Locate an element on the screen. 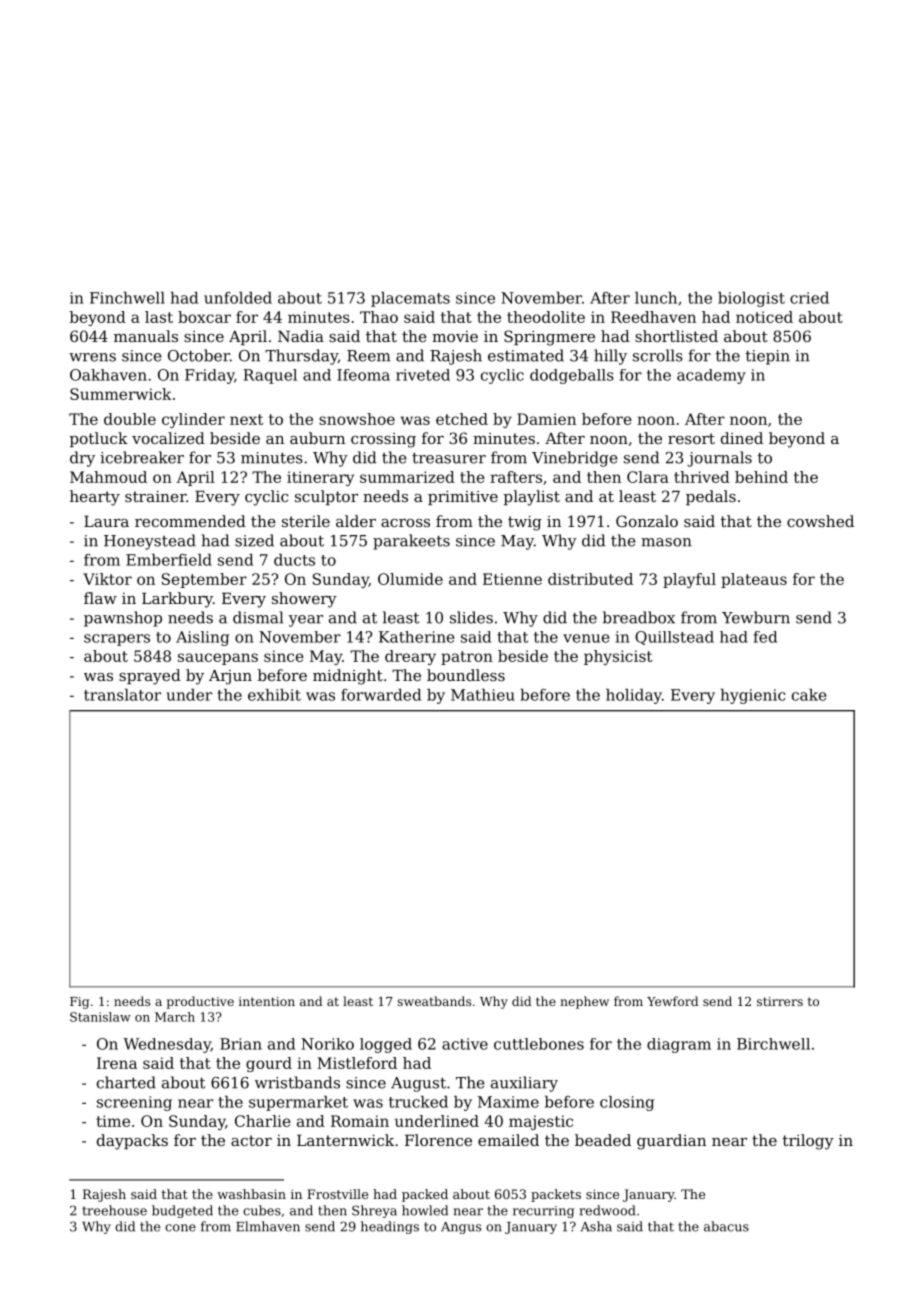  cone is located at coordinates (180, 1228).
